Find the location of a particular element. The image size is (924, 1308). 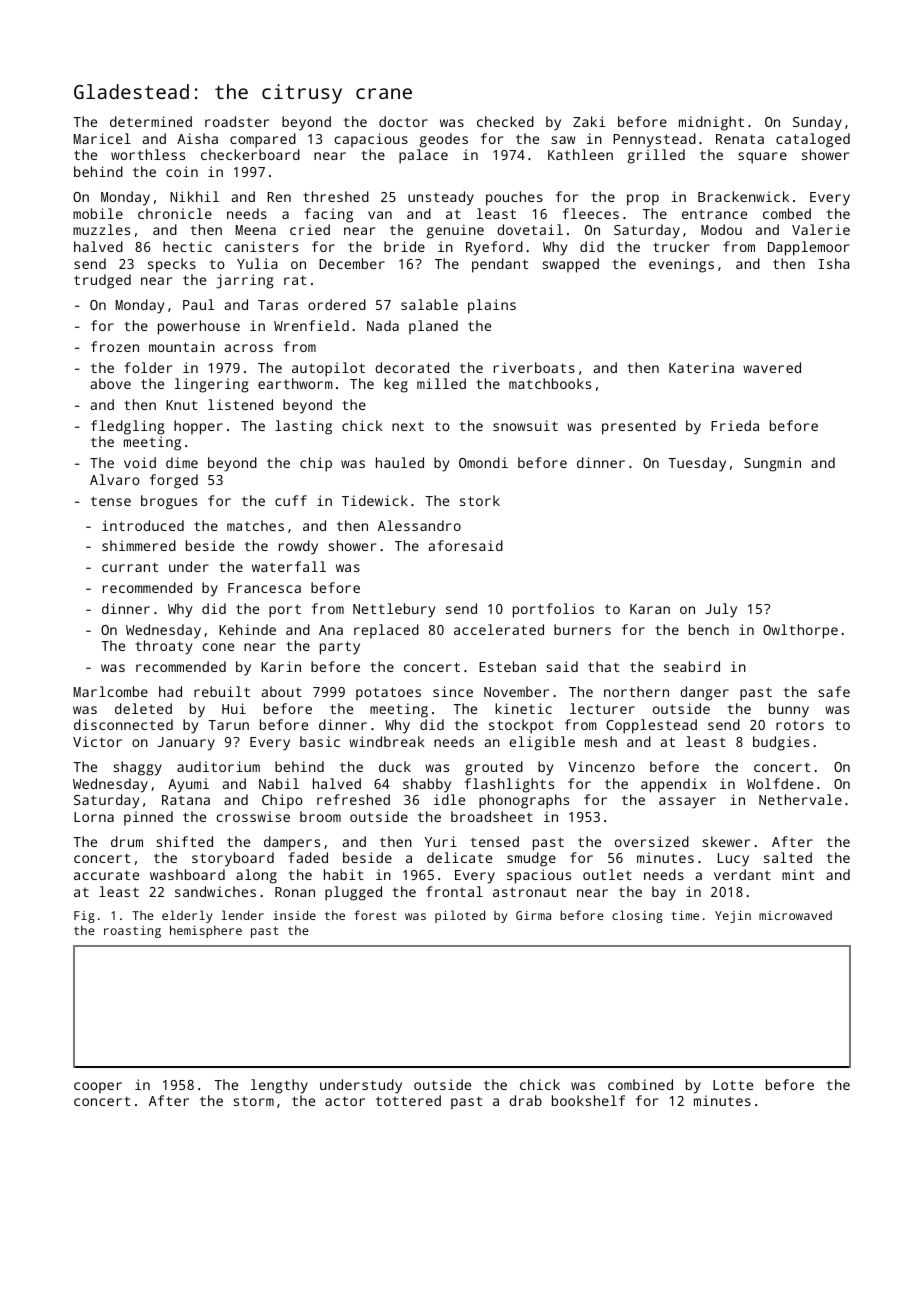

salted is located at coordinates (788, 857).
